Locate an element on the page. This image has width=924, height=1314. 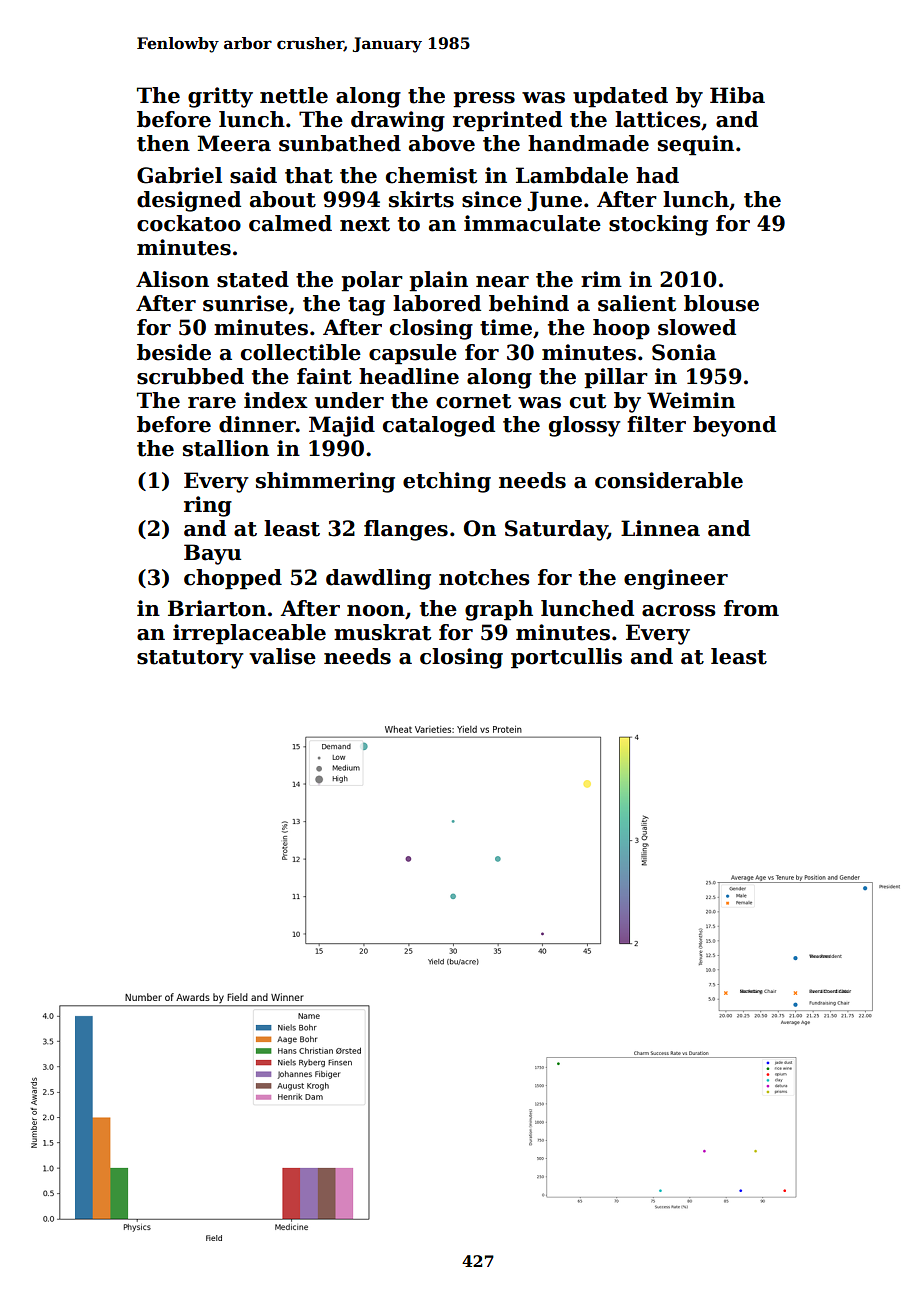
across is located at coordinates (679, 611).
